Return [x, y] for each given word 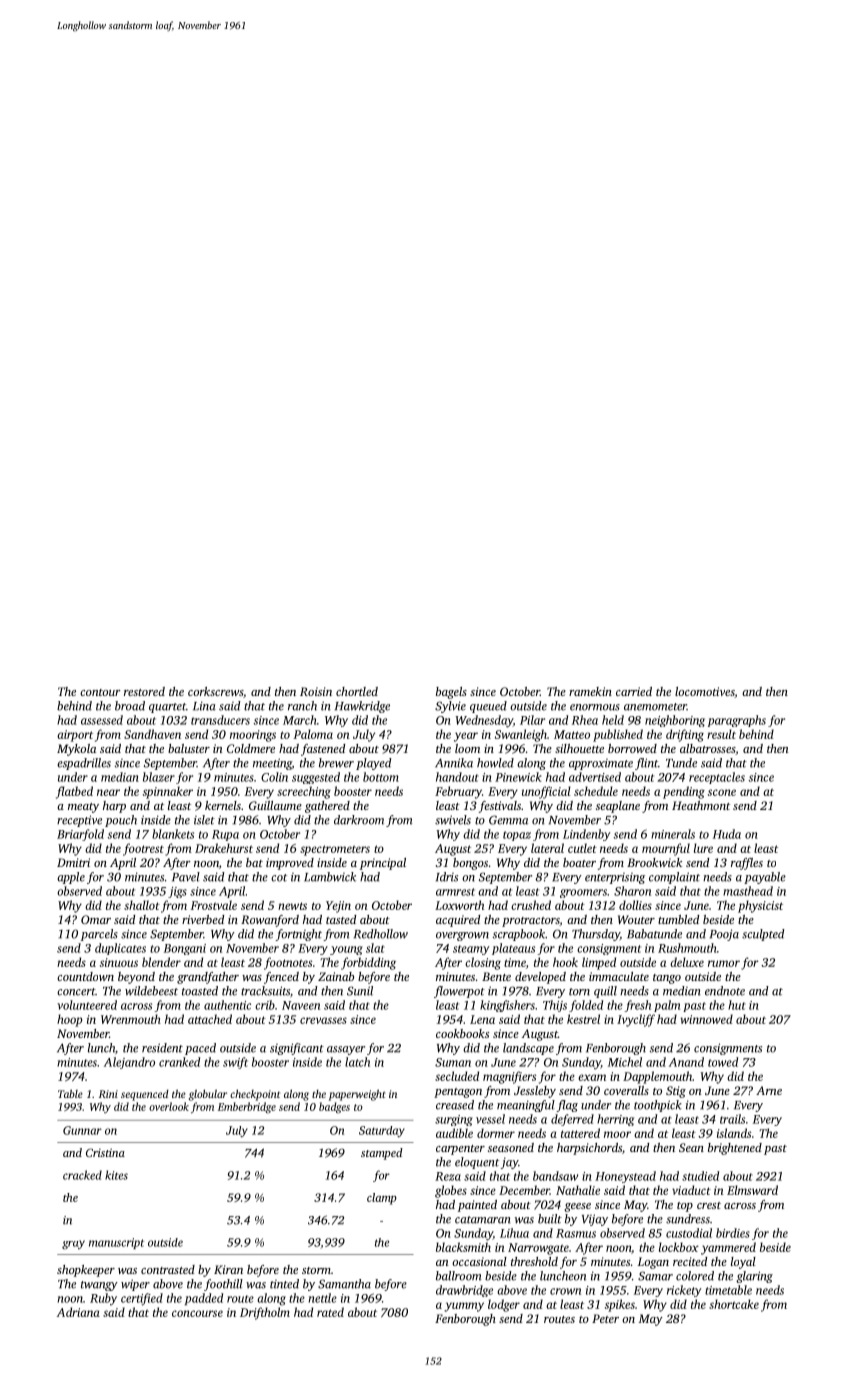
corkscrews [215, 691]
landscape [528, 1049]
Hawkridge [362, 707]
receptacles [717, 778]
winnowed [706, 1019]
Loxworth [459, 905]
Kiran [228, 1269]
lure [703, 848]
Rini [108, 1094]
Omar [96, 919]
